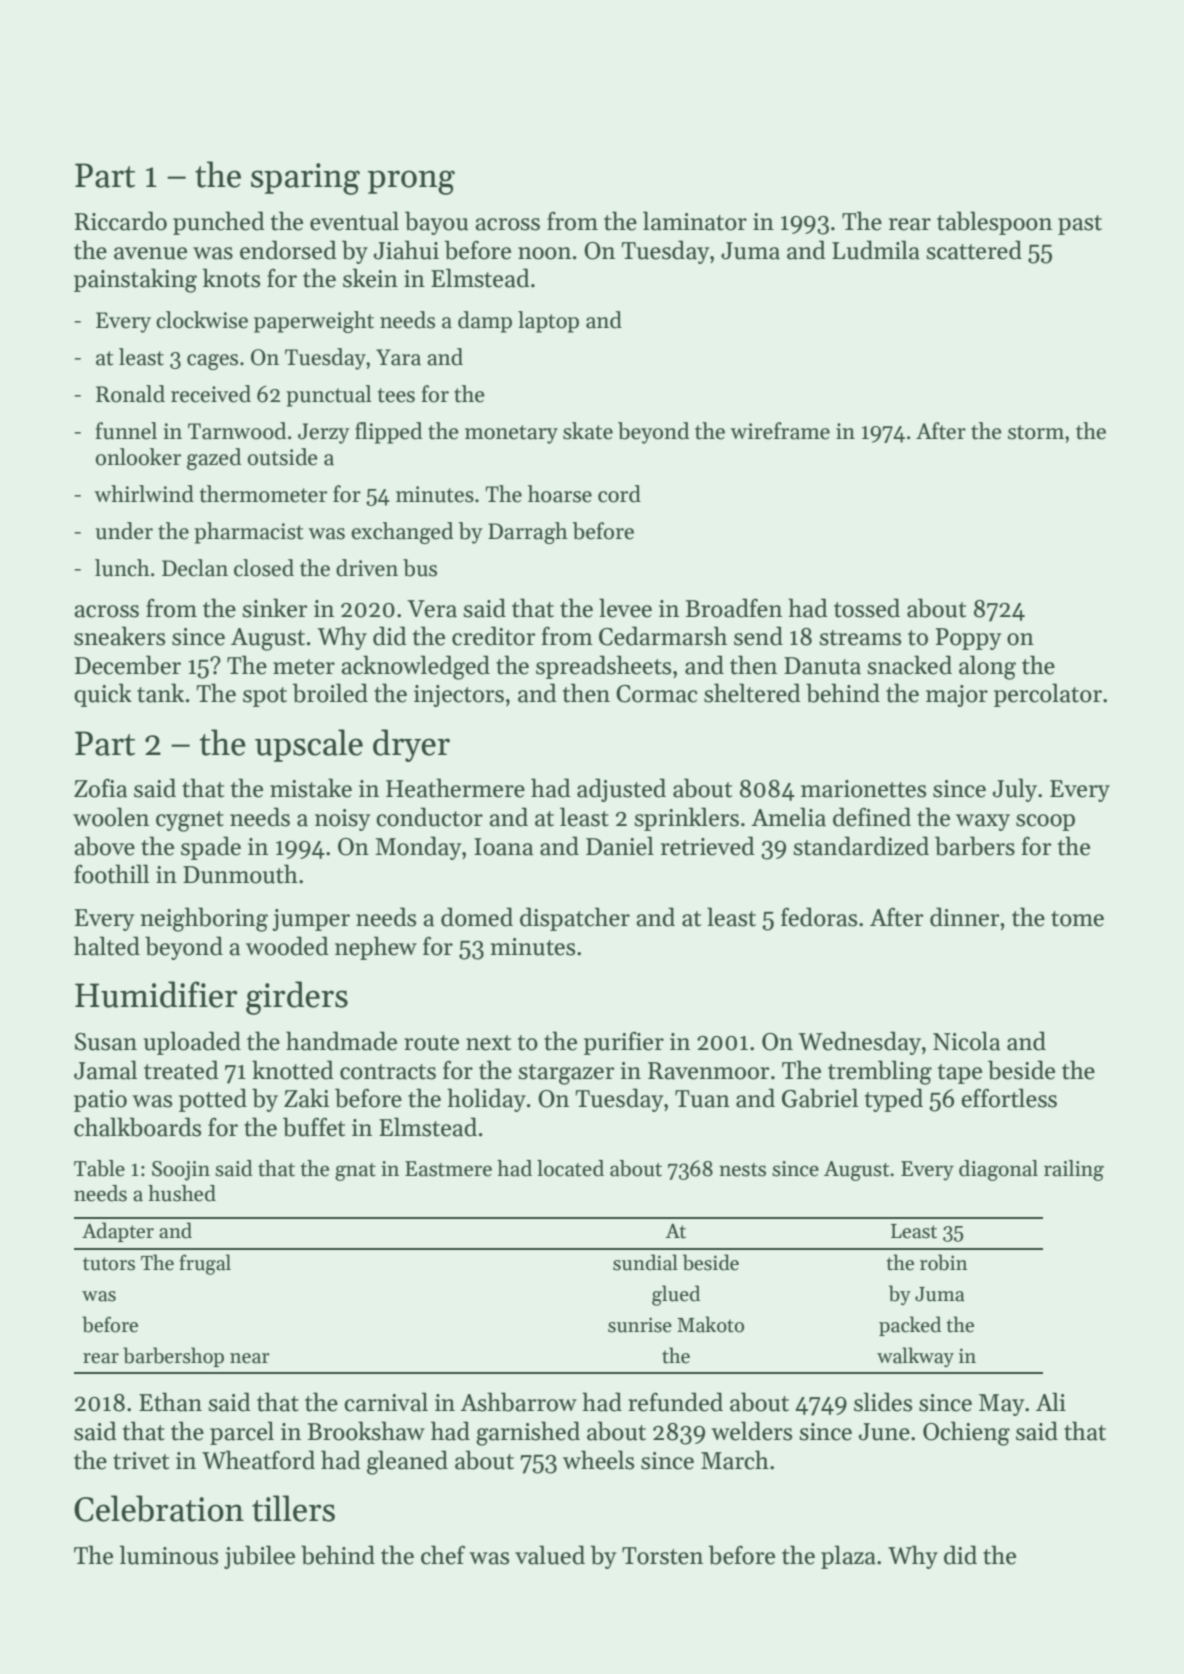  What do you see at coordinates (309, 745) in the screenshot?
I see `upscale` at bounding box center [309, 745].
